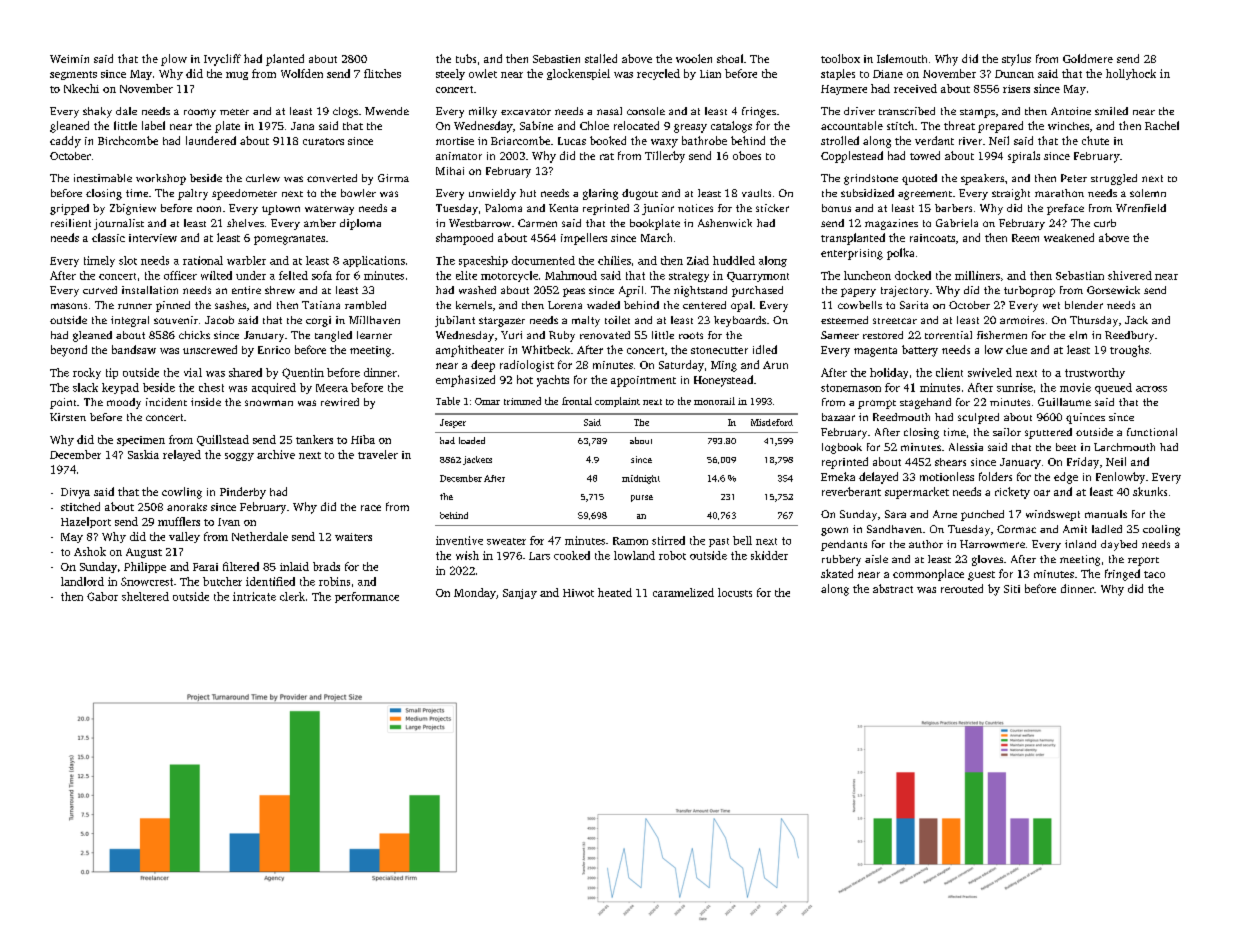 This document has height=952, width=1233. Describe the element at coordinates (1129, 351) in the document. I see `troughs` at that location.
